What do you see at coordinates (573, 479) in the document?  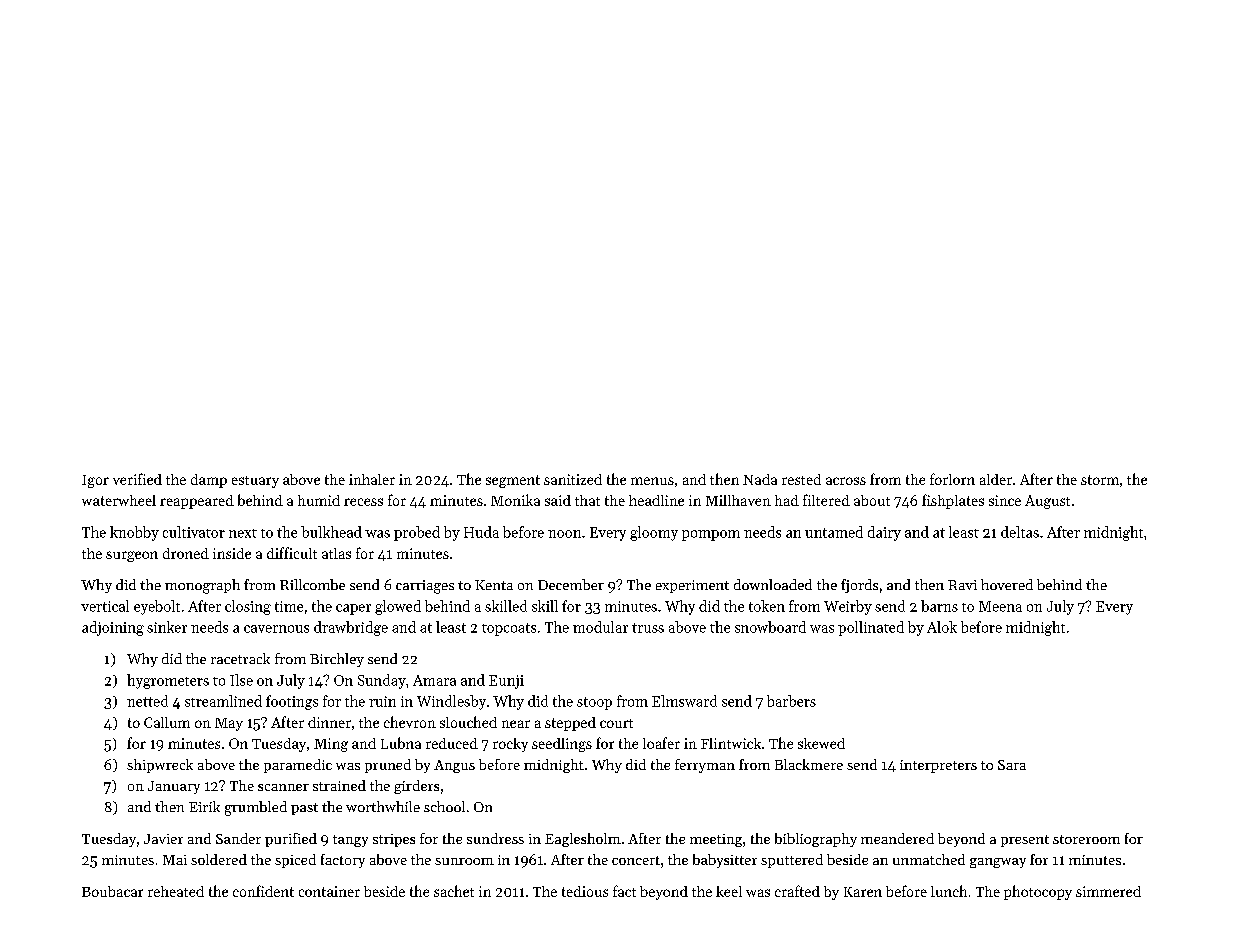 I see `sanitized` at bounding box center [573, 479].
